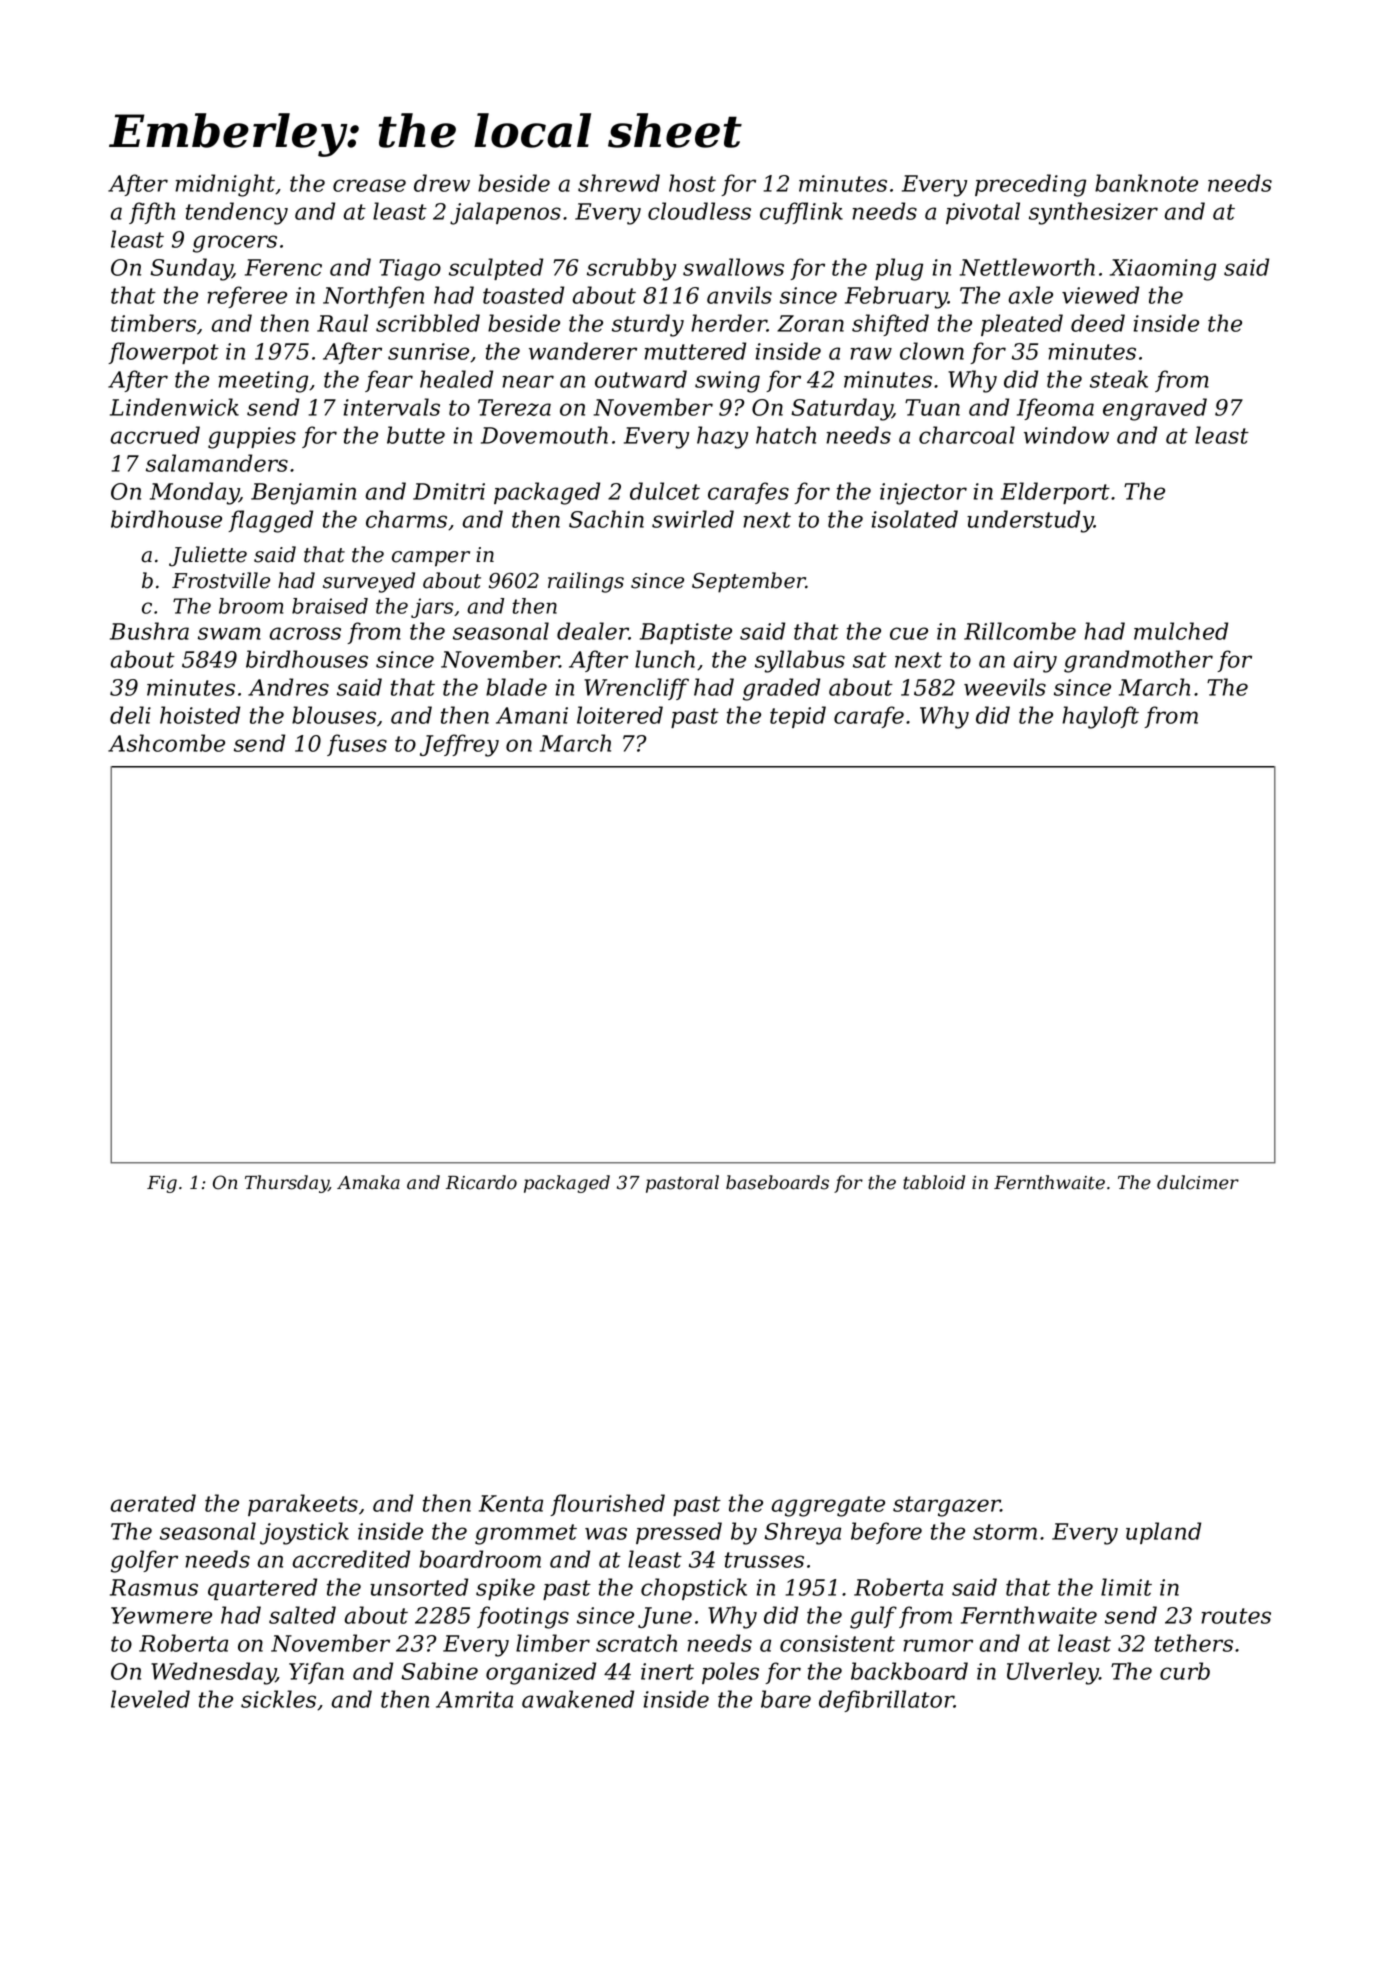 This document has height=1969, width=1386. What do you see at coordinates (934, 1182) in the document?
I see `tabloid` at bounding box center [934, 1182].
